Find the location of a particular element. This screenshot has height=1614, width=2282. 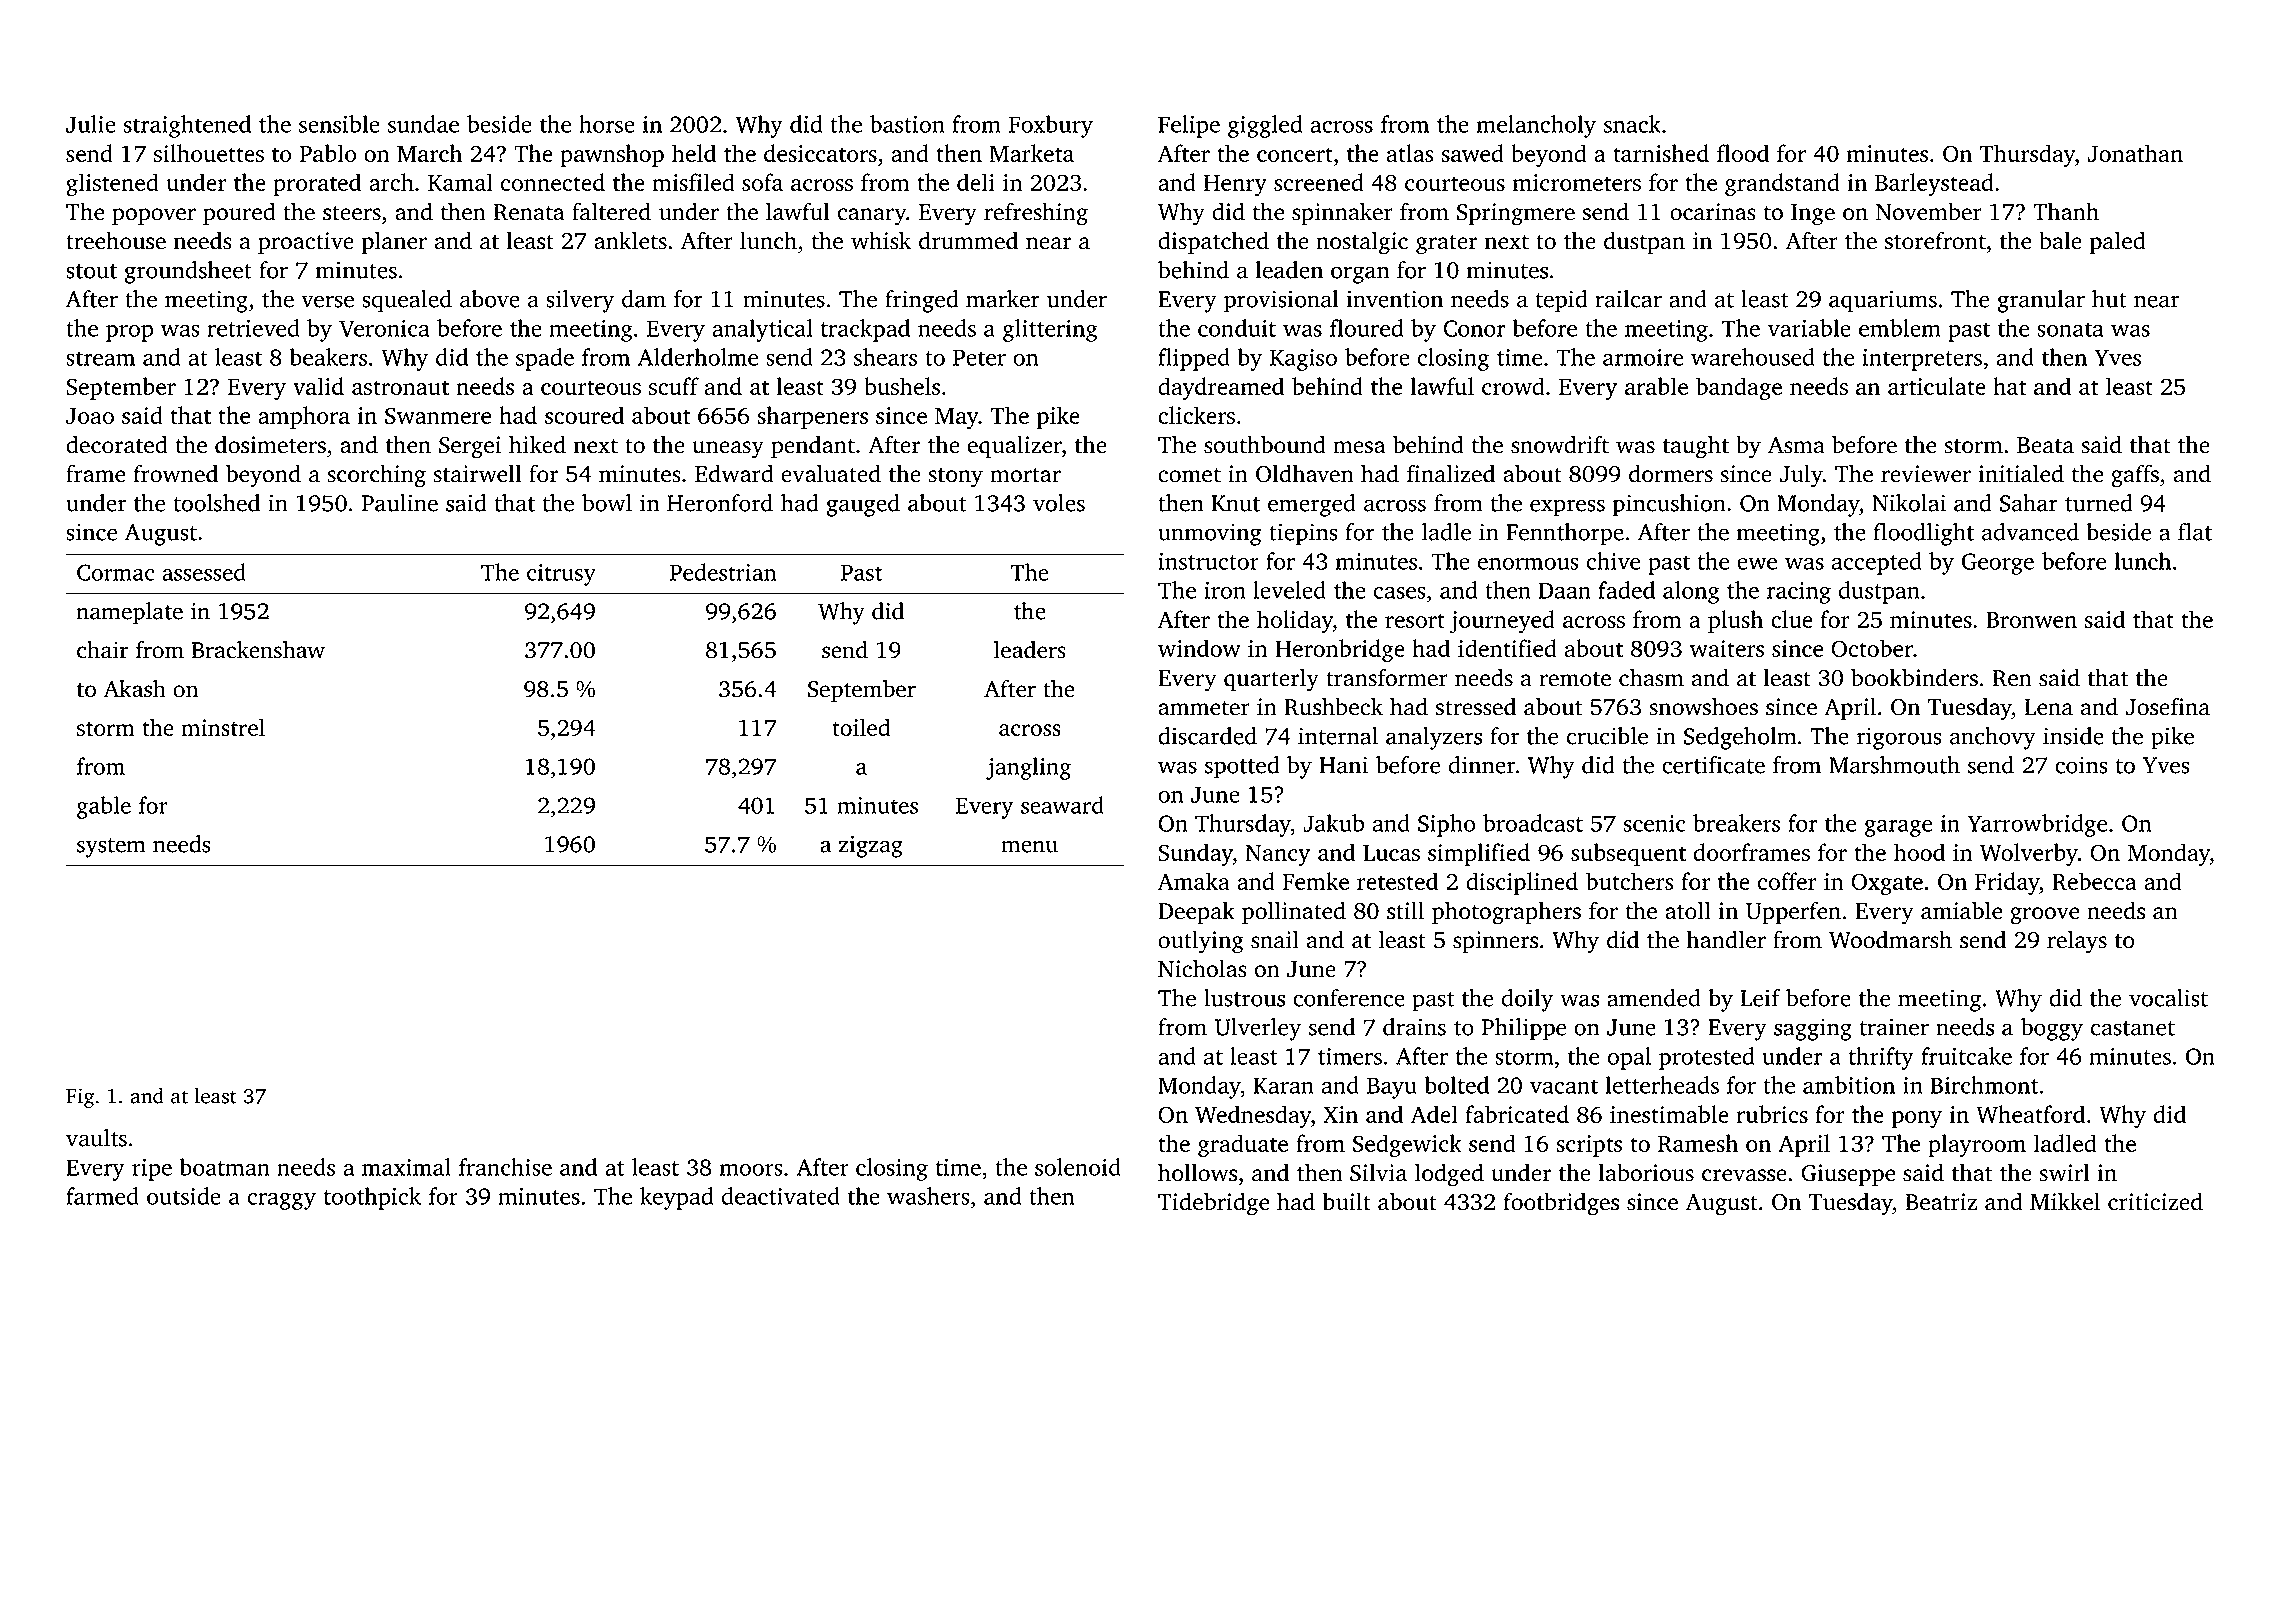

Karan is located at coordinates (1283, 1085).
